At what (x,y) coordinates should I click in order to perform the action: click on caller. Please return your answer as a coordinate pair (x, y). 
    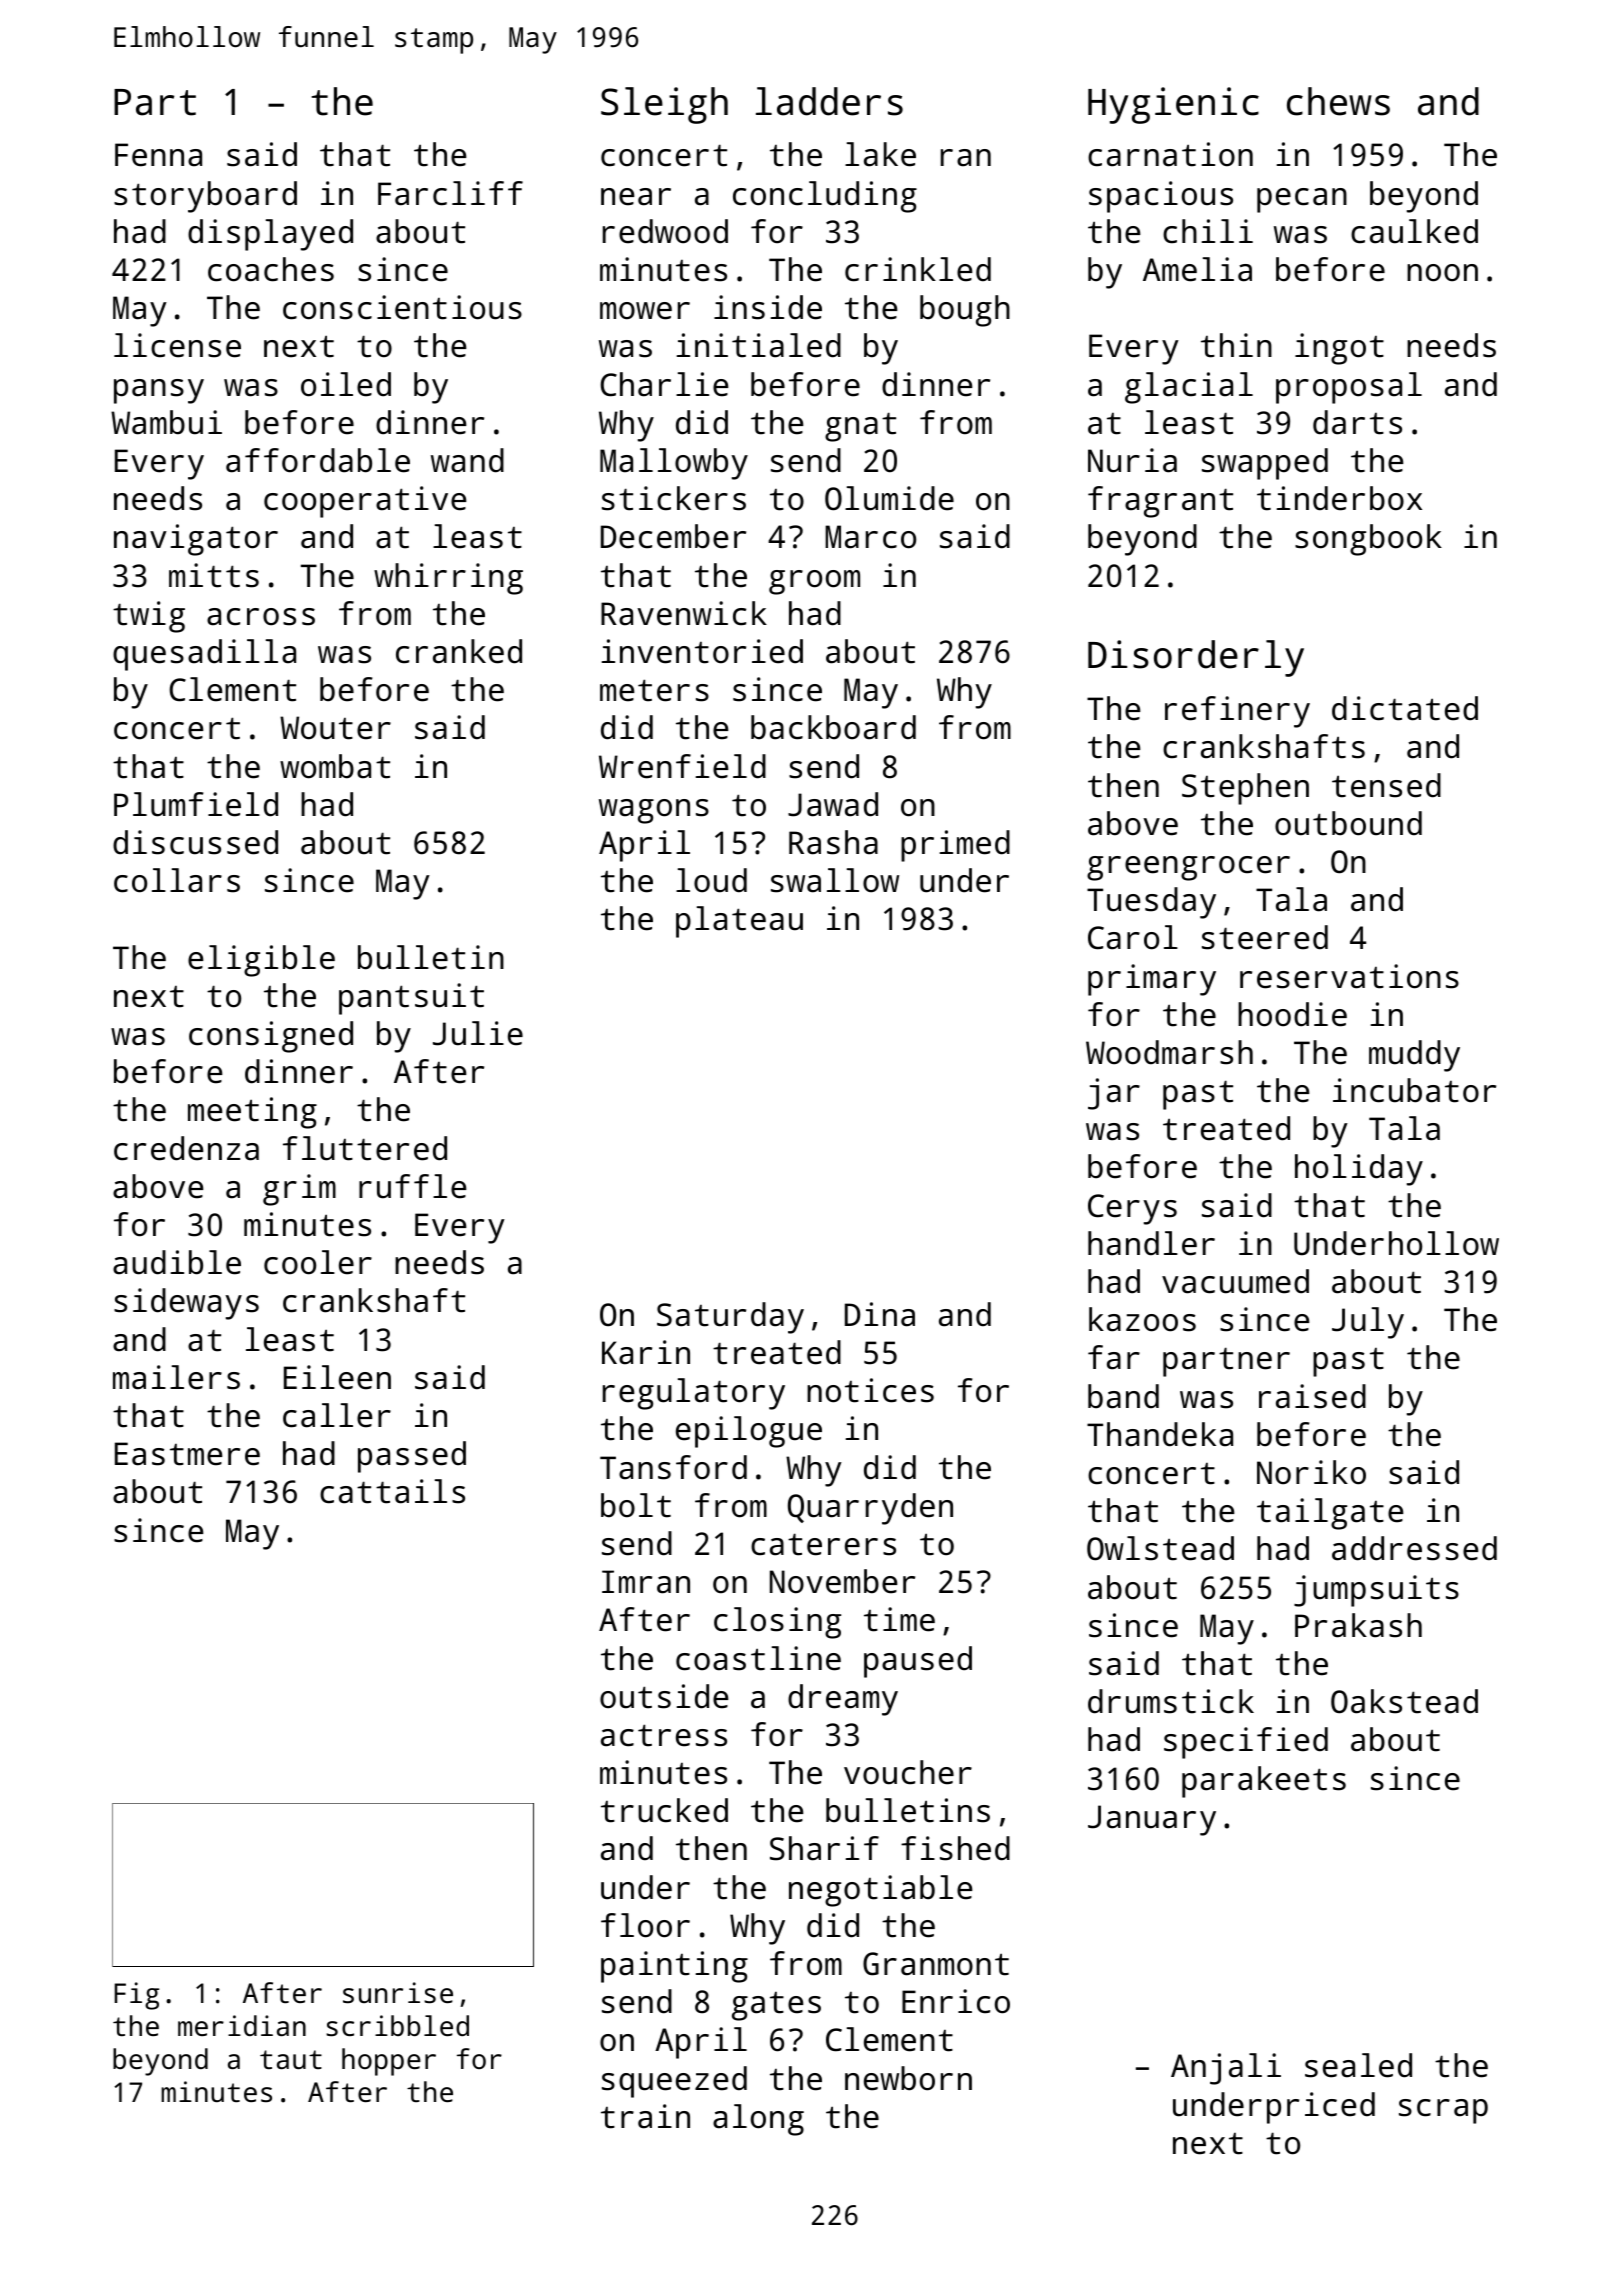
    Looking at the image, I should click on (337, 1415).
